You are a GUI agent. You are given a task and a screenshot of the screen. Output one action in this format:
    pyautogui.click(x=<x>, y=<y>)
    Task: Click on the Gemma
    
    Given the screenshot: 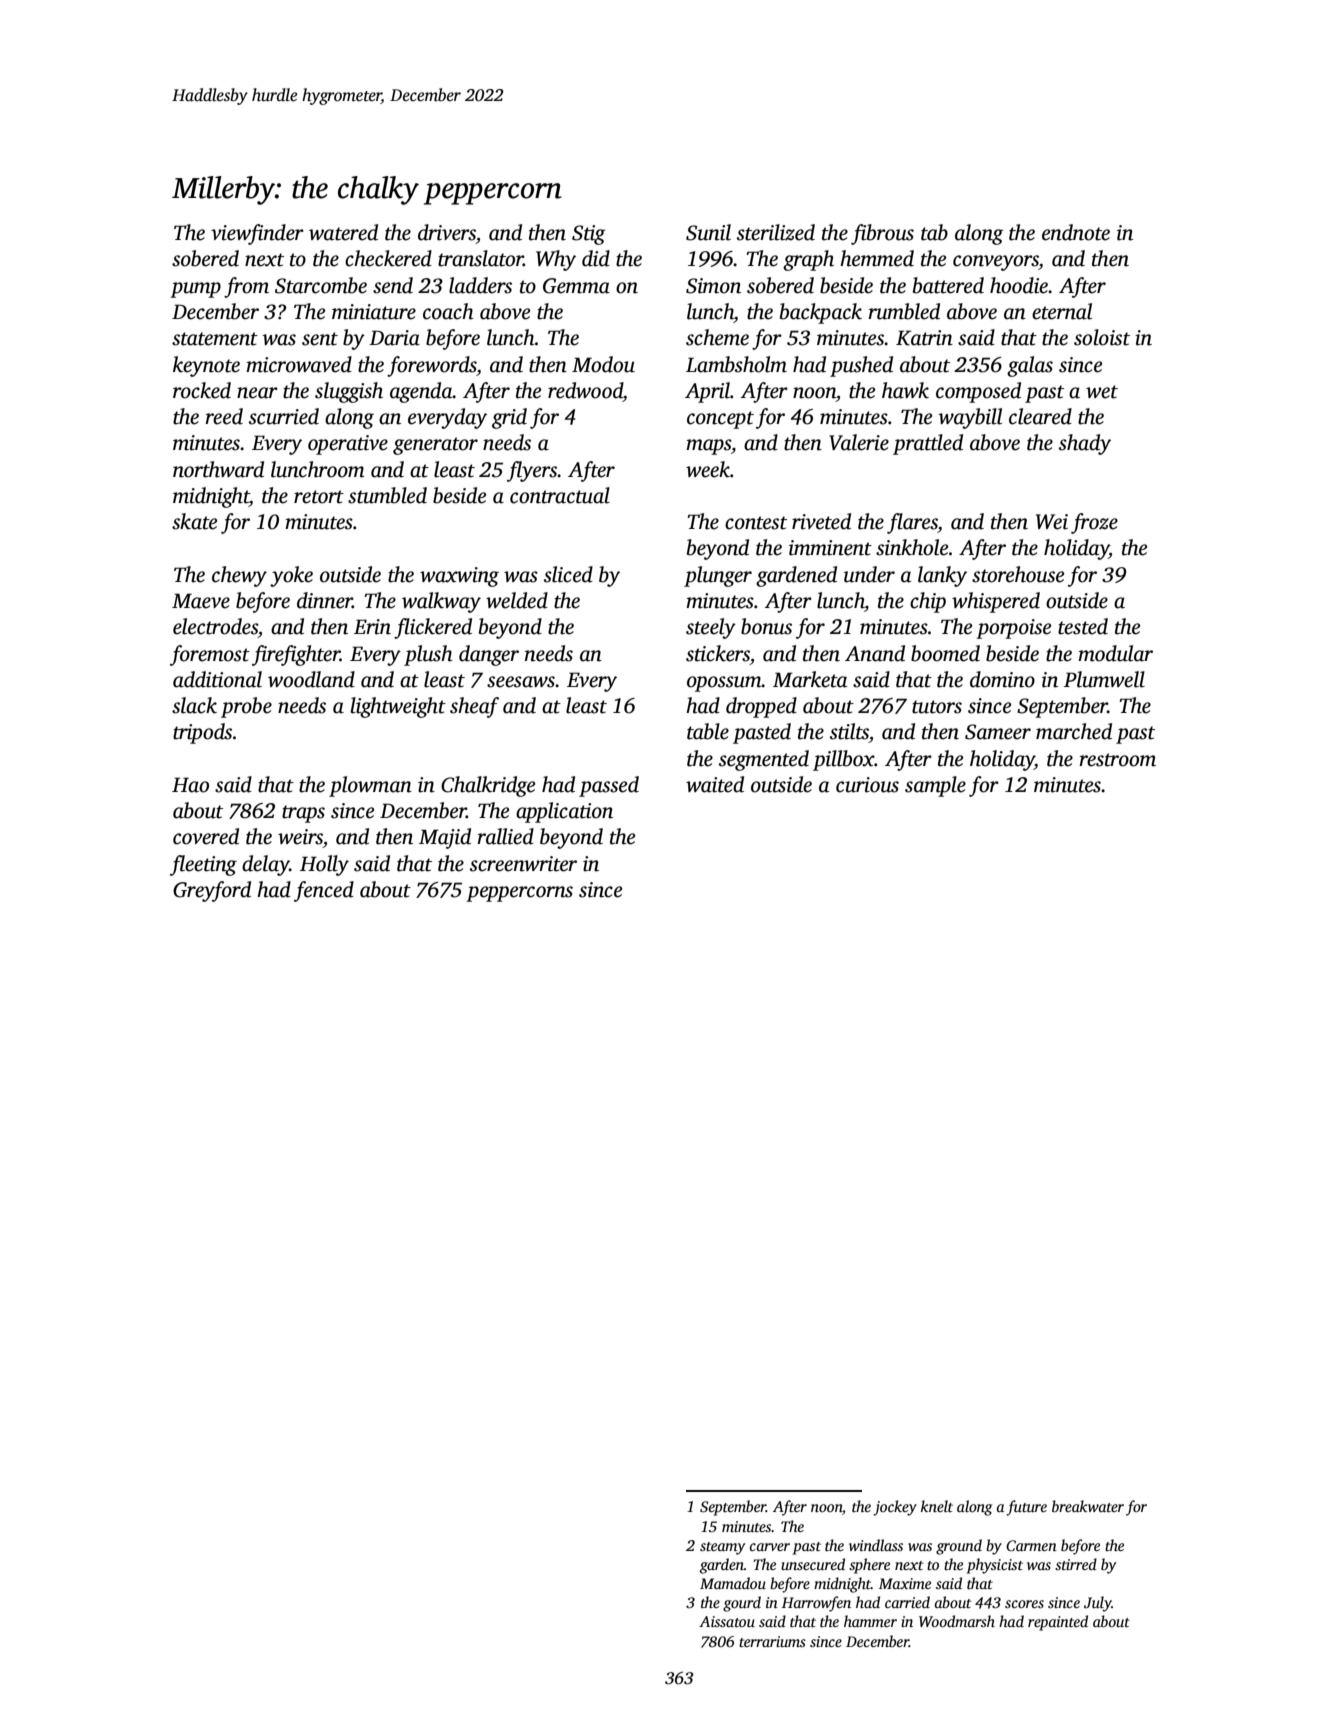 What is the action you would take?
    pyautogui.click(x=576, y=286)
